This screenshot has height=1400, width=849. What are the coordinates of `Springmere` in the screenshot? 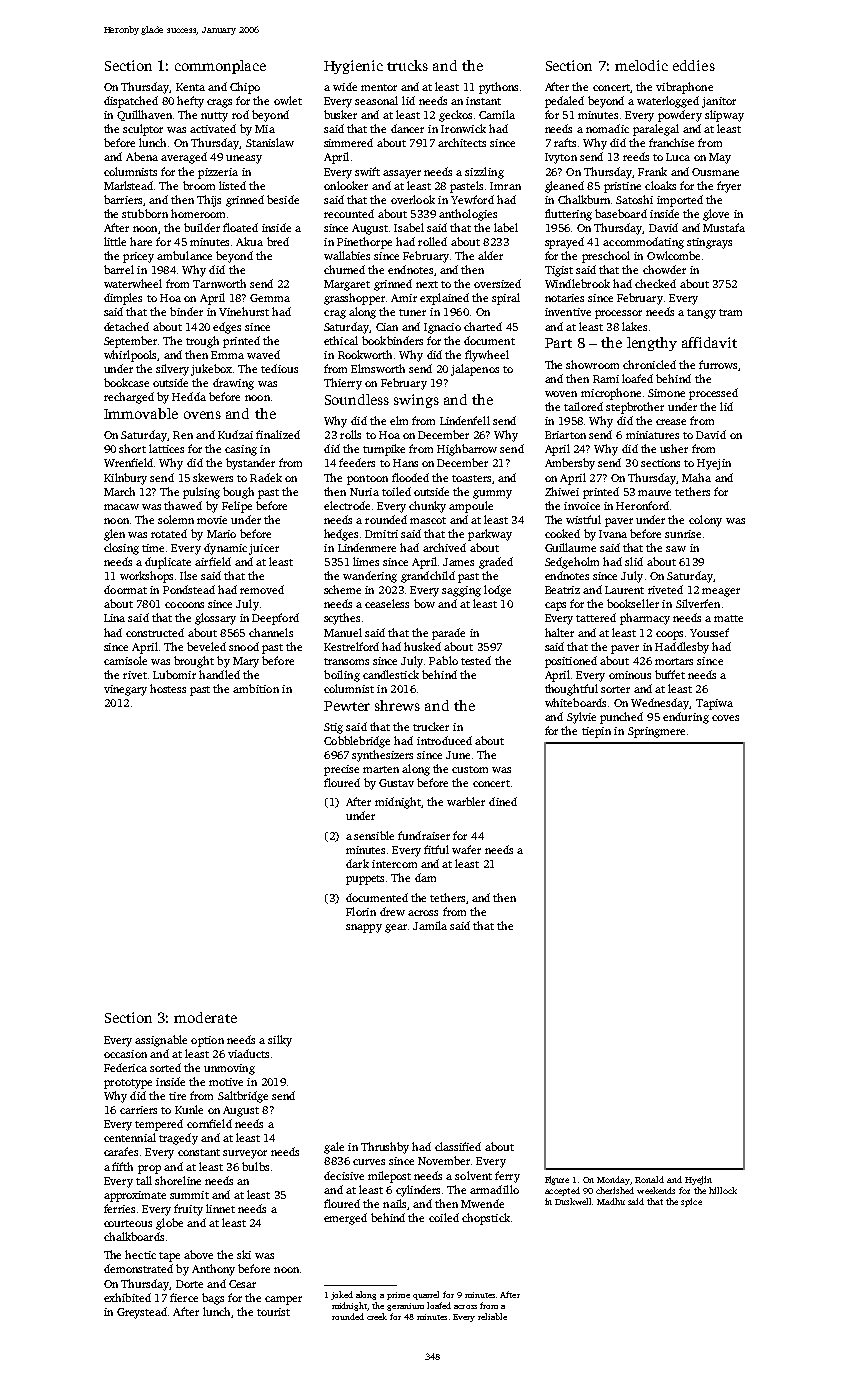 It's located at (656, 732).
